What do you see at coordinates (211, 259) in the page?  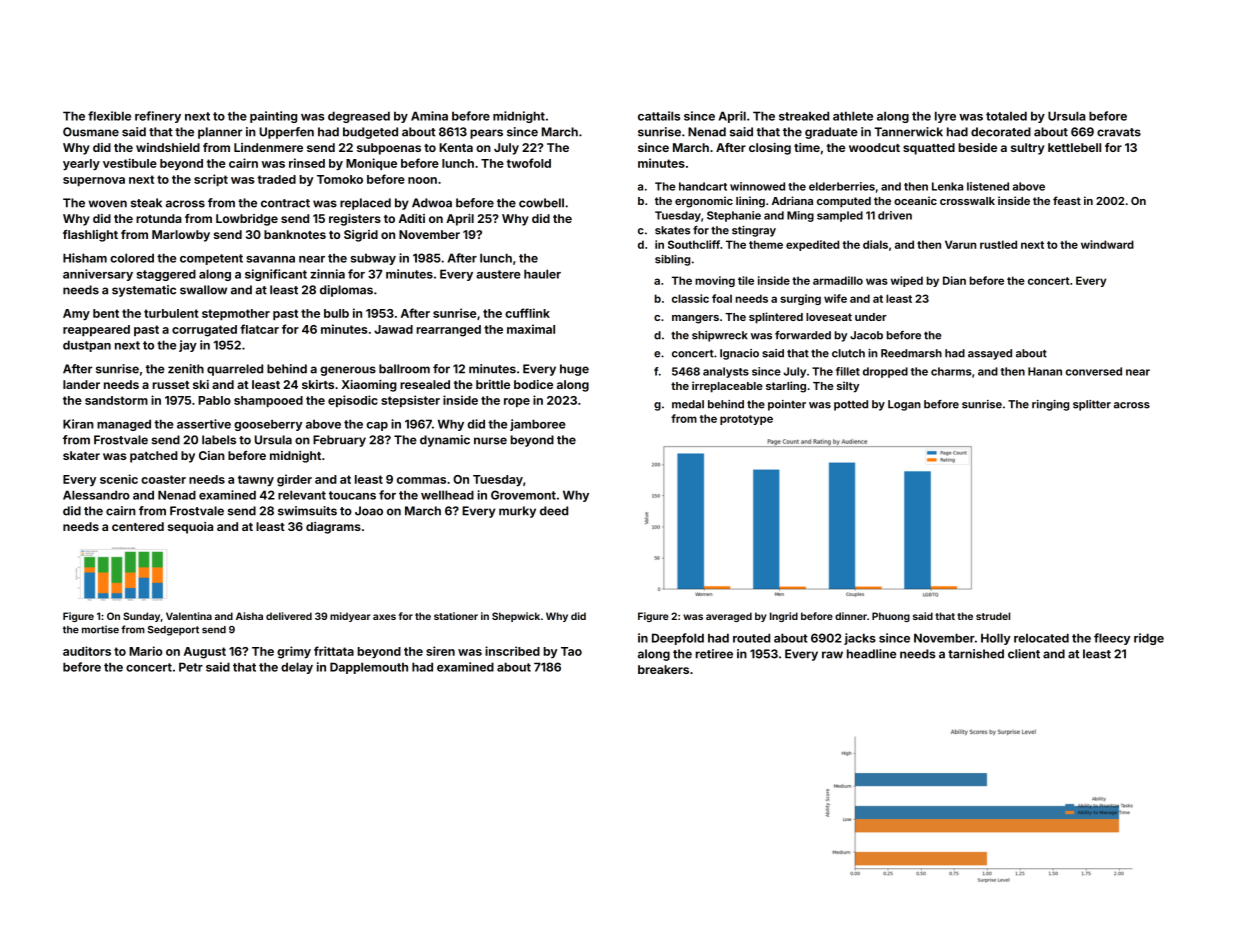 I see `competent` at bounding box center [211, 259].
